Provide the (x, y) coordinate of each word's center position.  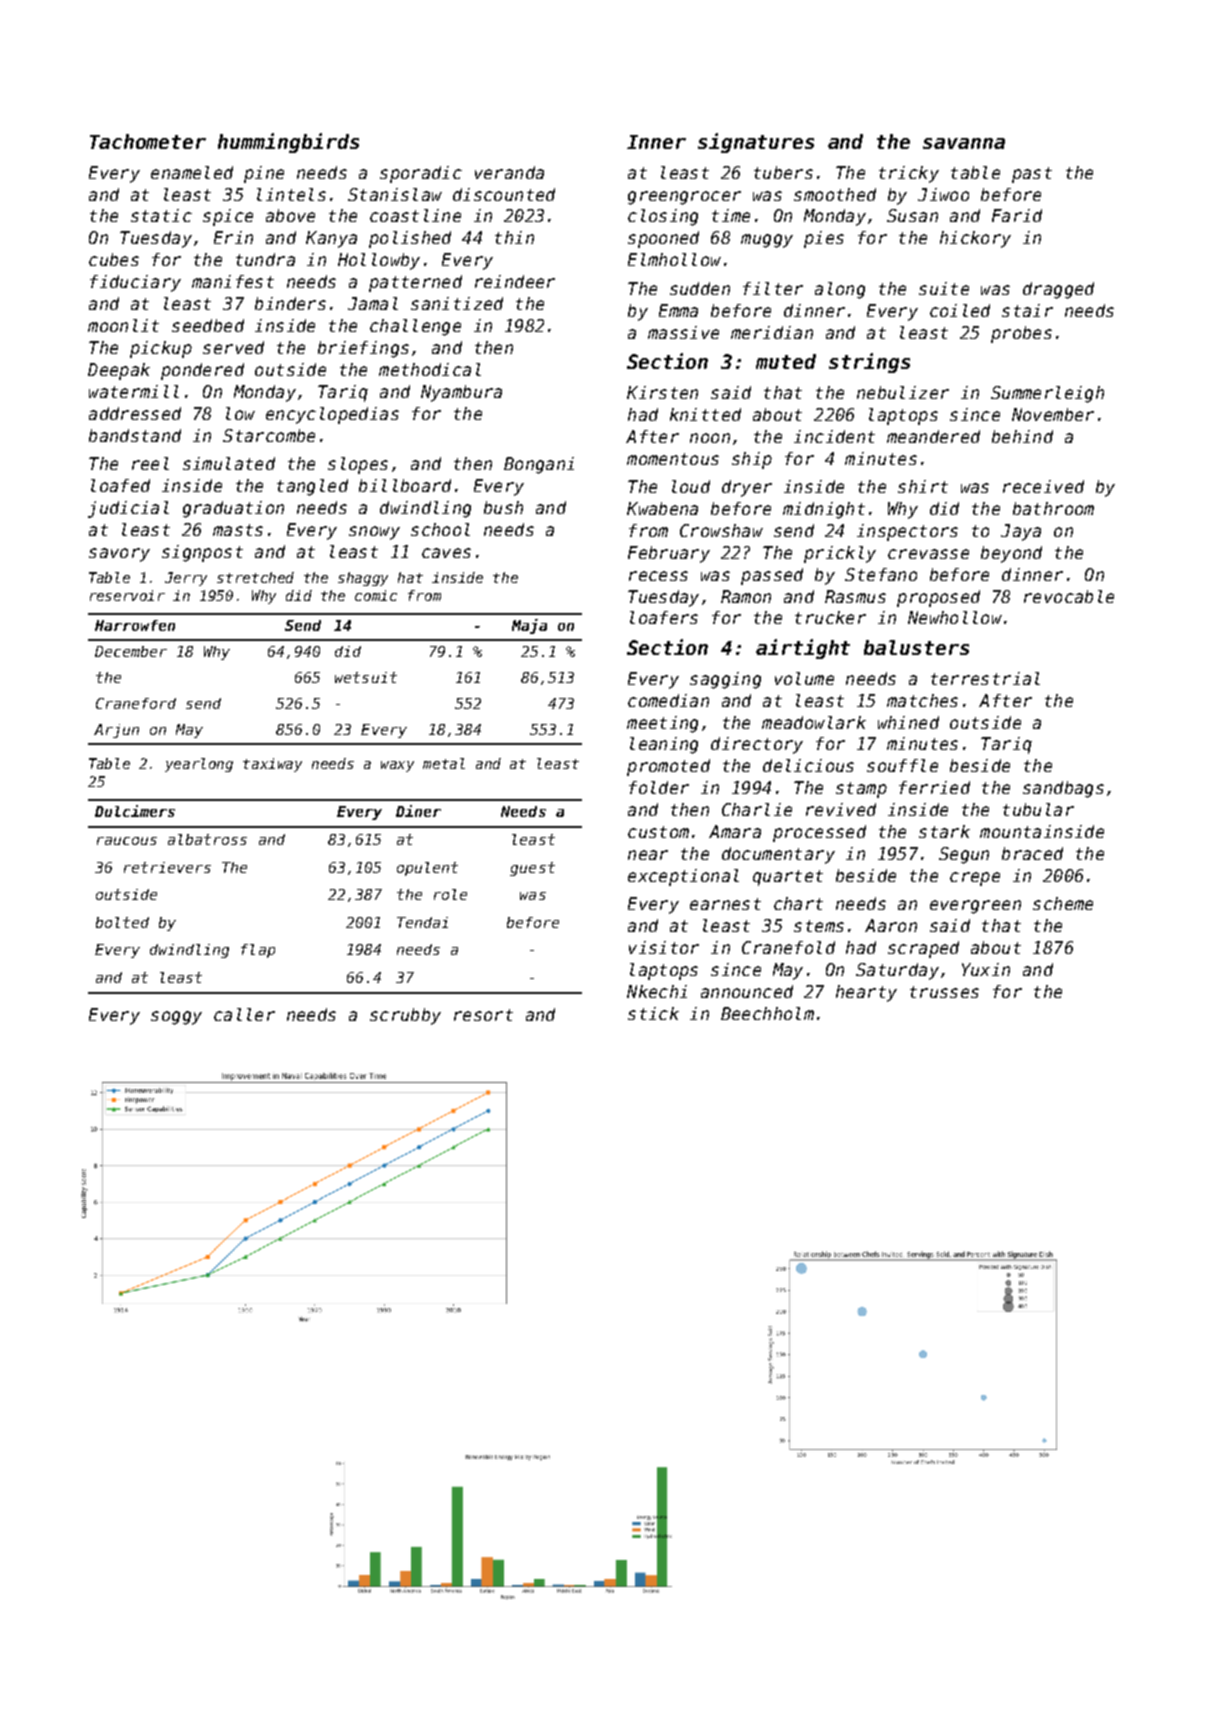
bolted (122, 922)
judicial (128, 509)
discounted (504, 194)
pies (824, 239)
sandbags (1063, 789)
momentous (673, 459)
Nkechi (657, 991)
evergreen (975, 907)
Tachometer (148, 141)
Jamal (373, 303)
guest (532, 869)
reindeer (515, 281)
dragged (1058, 290)
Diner (418, 811)
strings (869, 363)
